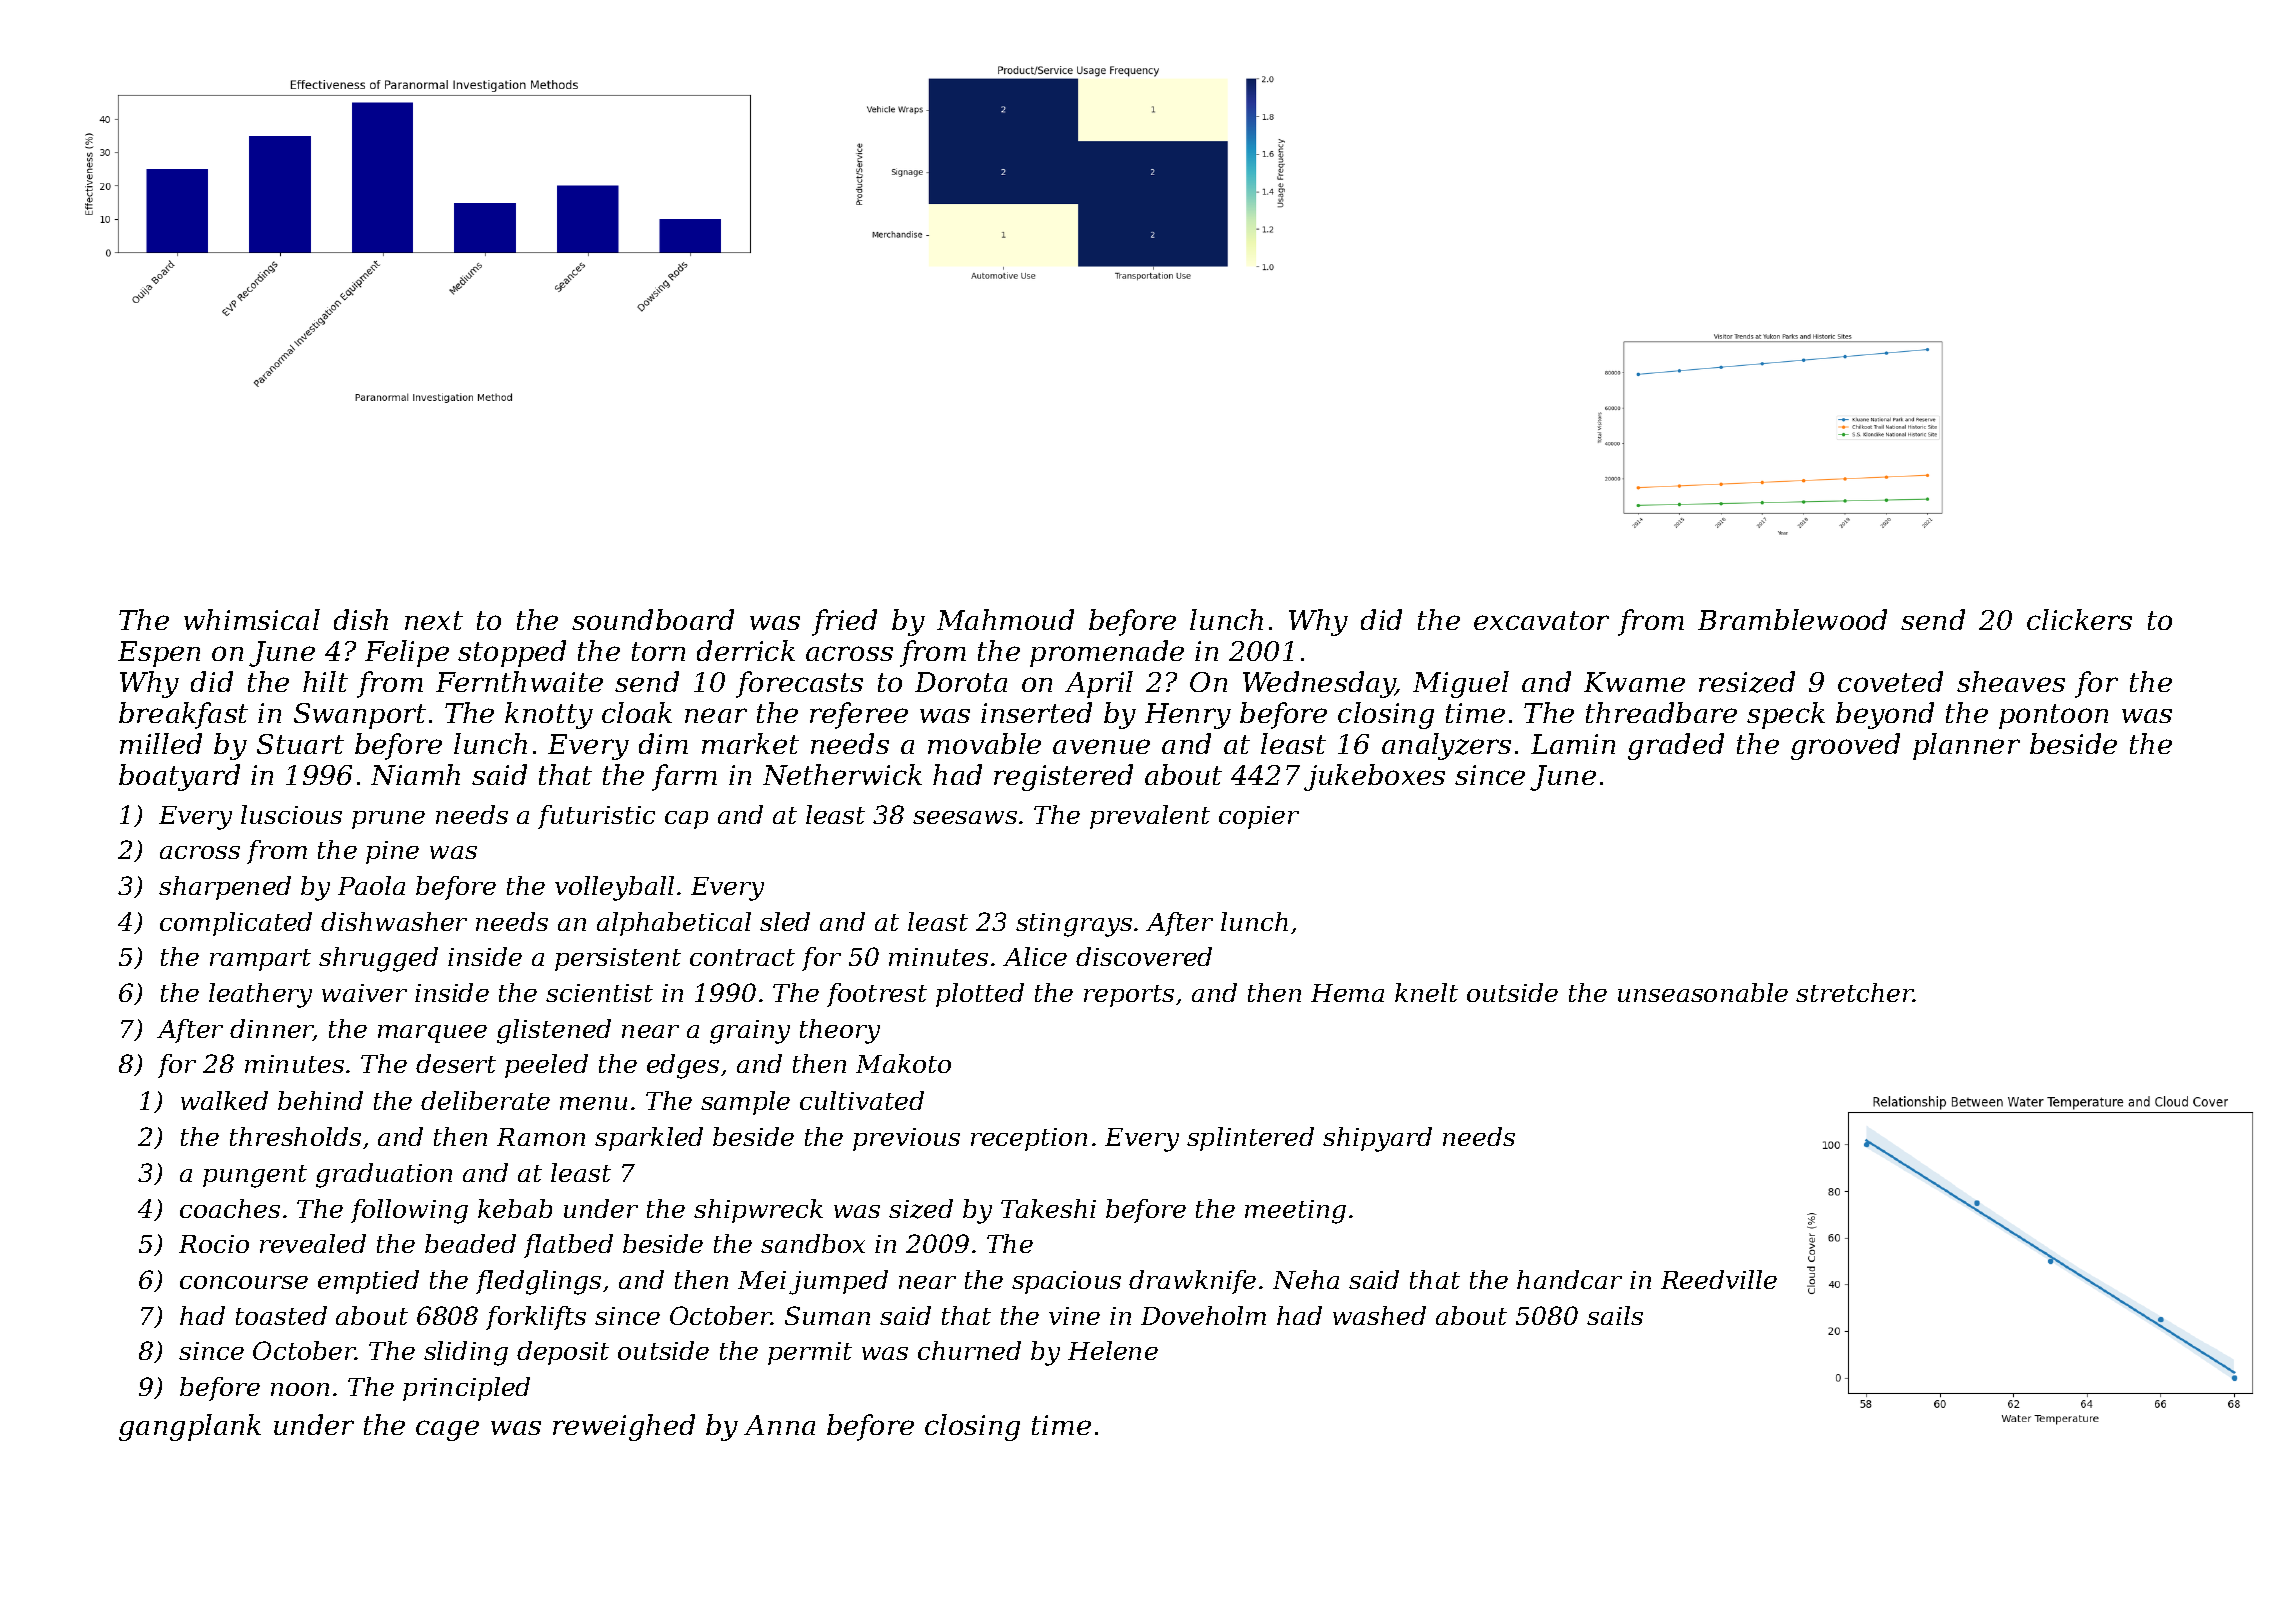 The image size is (2292, 1620). What do you see at coordinates (536, 1318) in the screenshot?
I see `forklifts` at bounding box center [536, 1318].
